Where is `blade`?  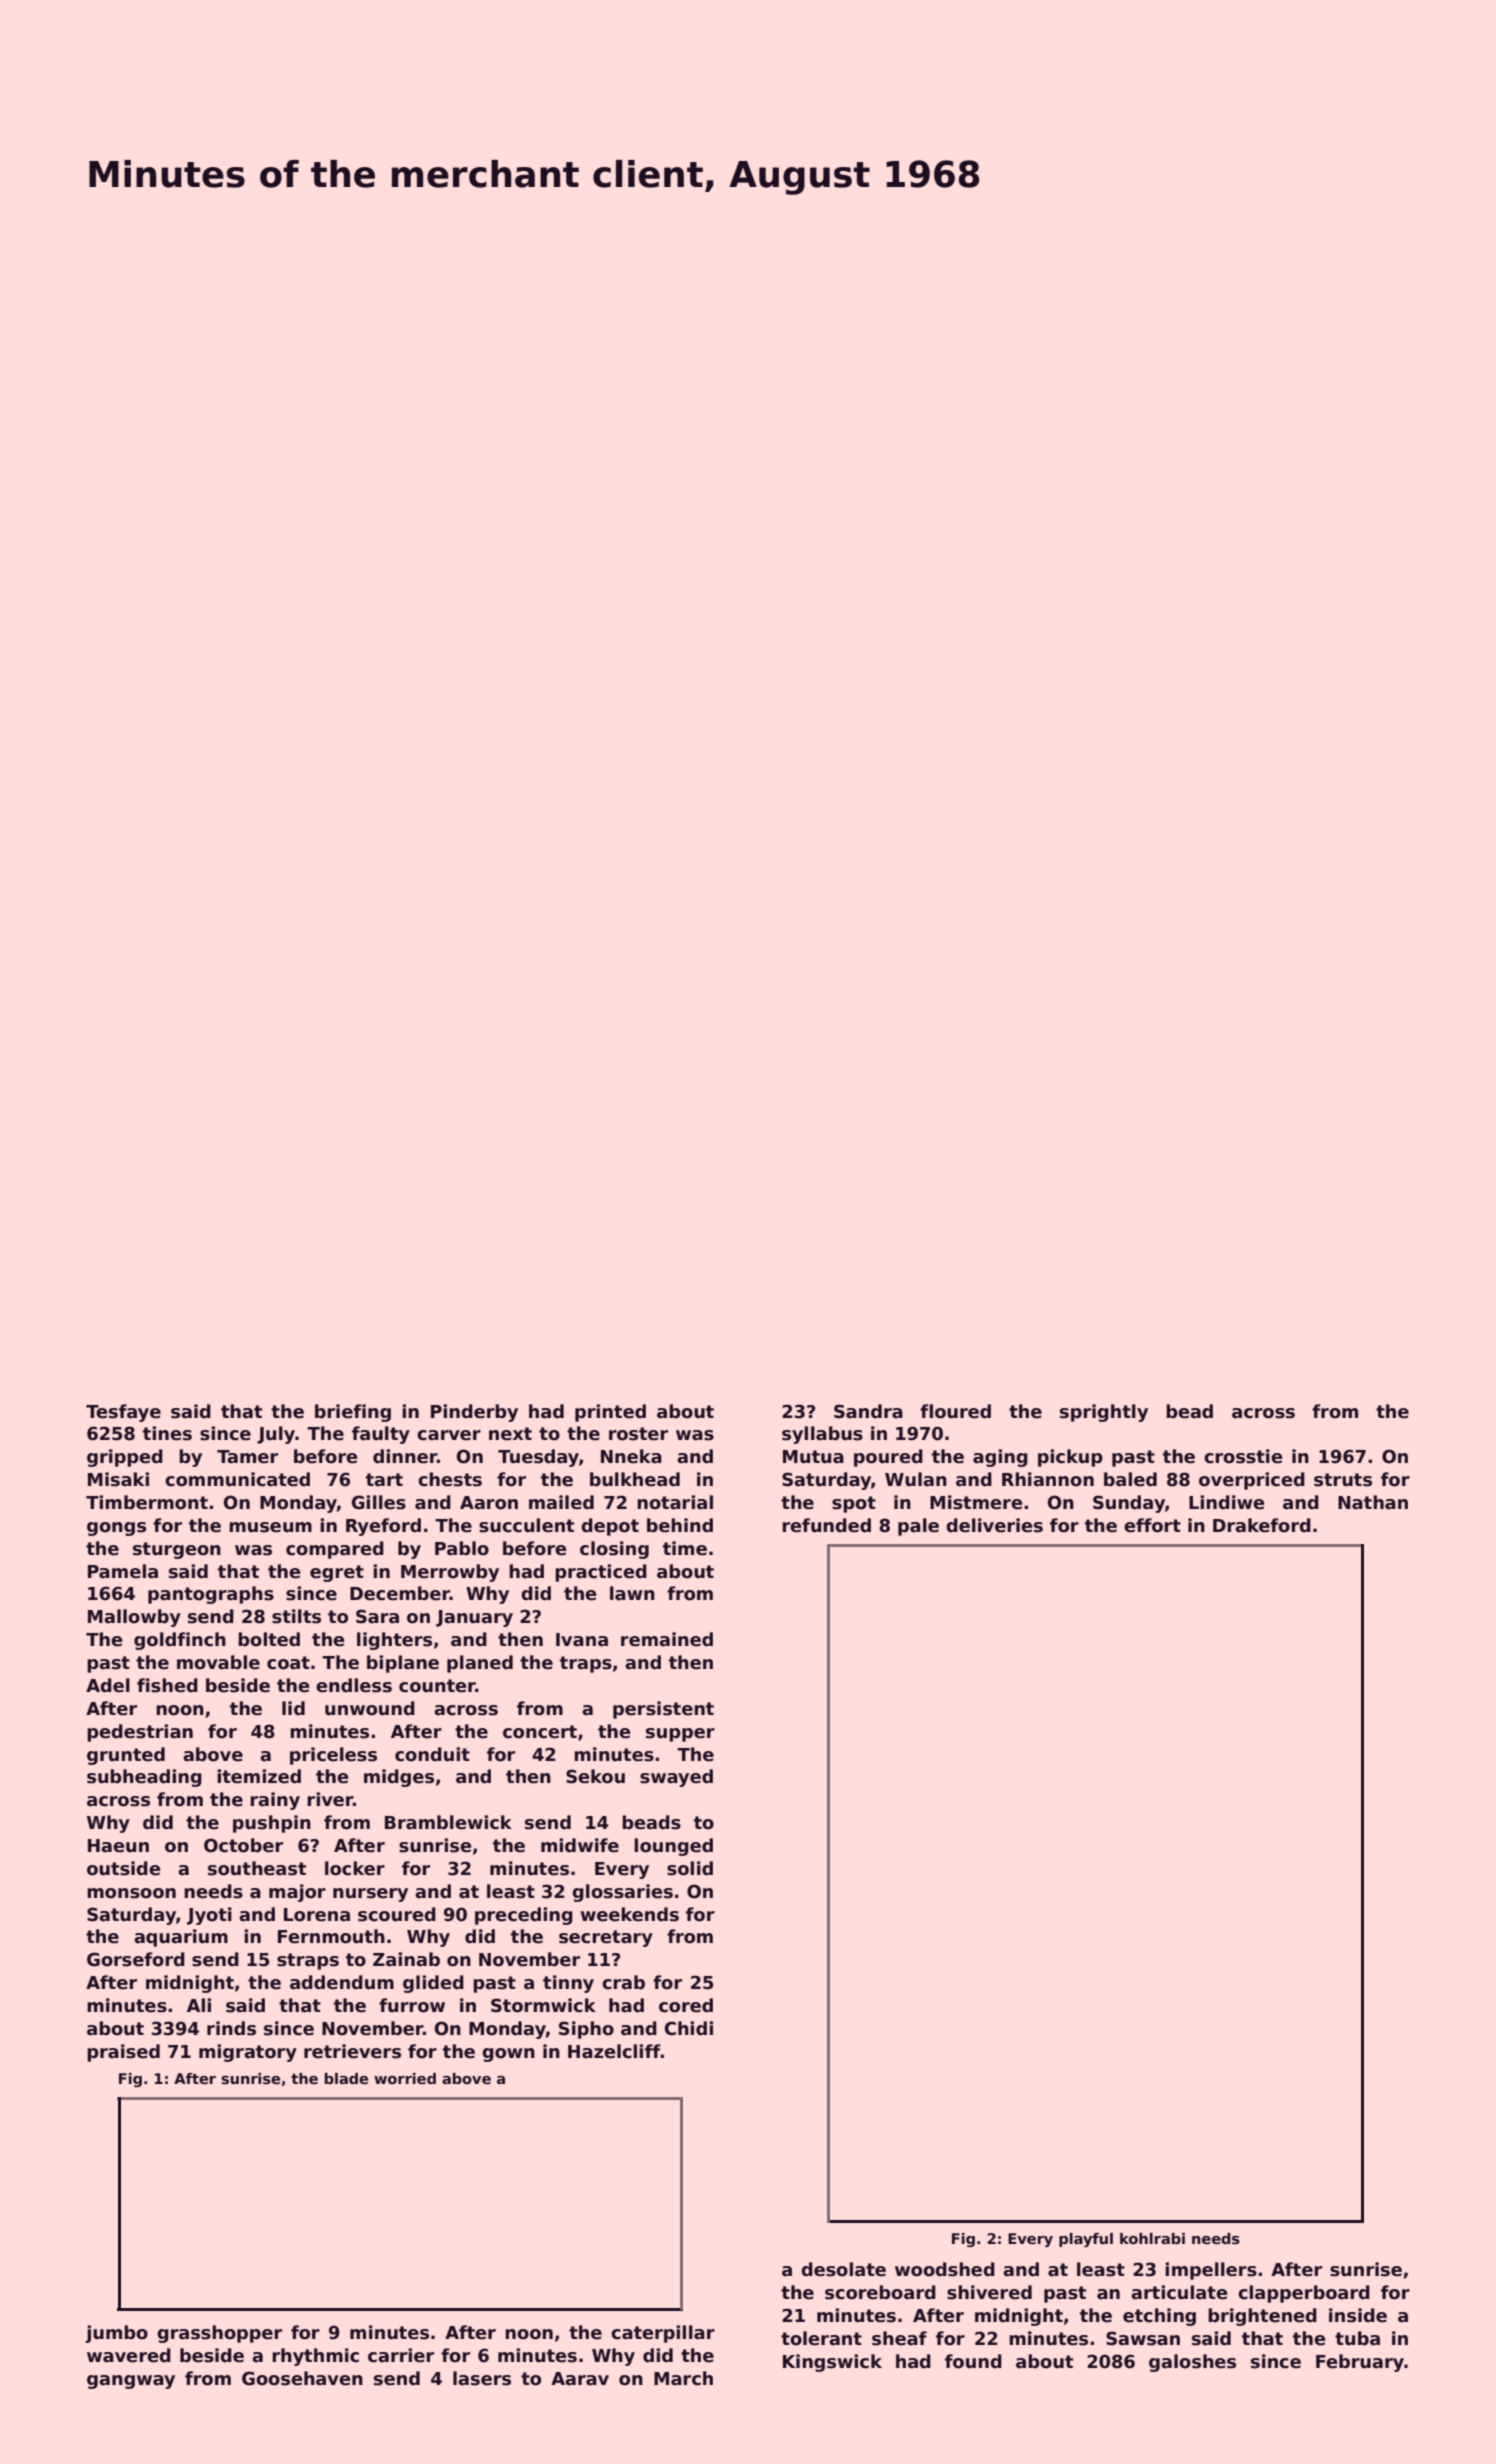 blade is located at coordinates (346, 2078).
